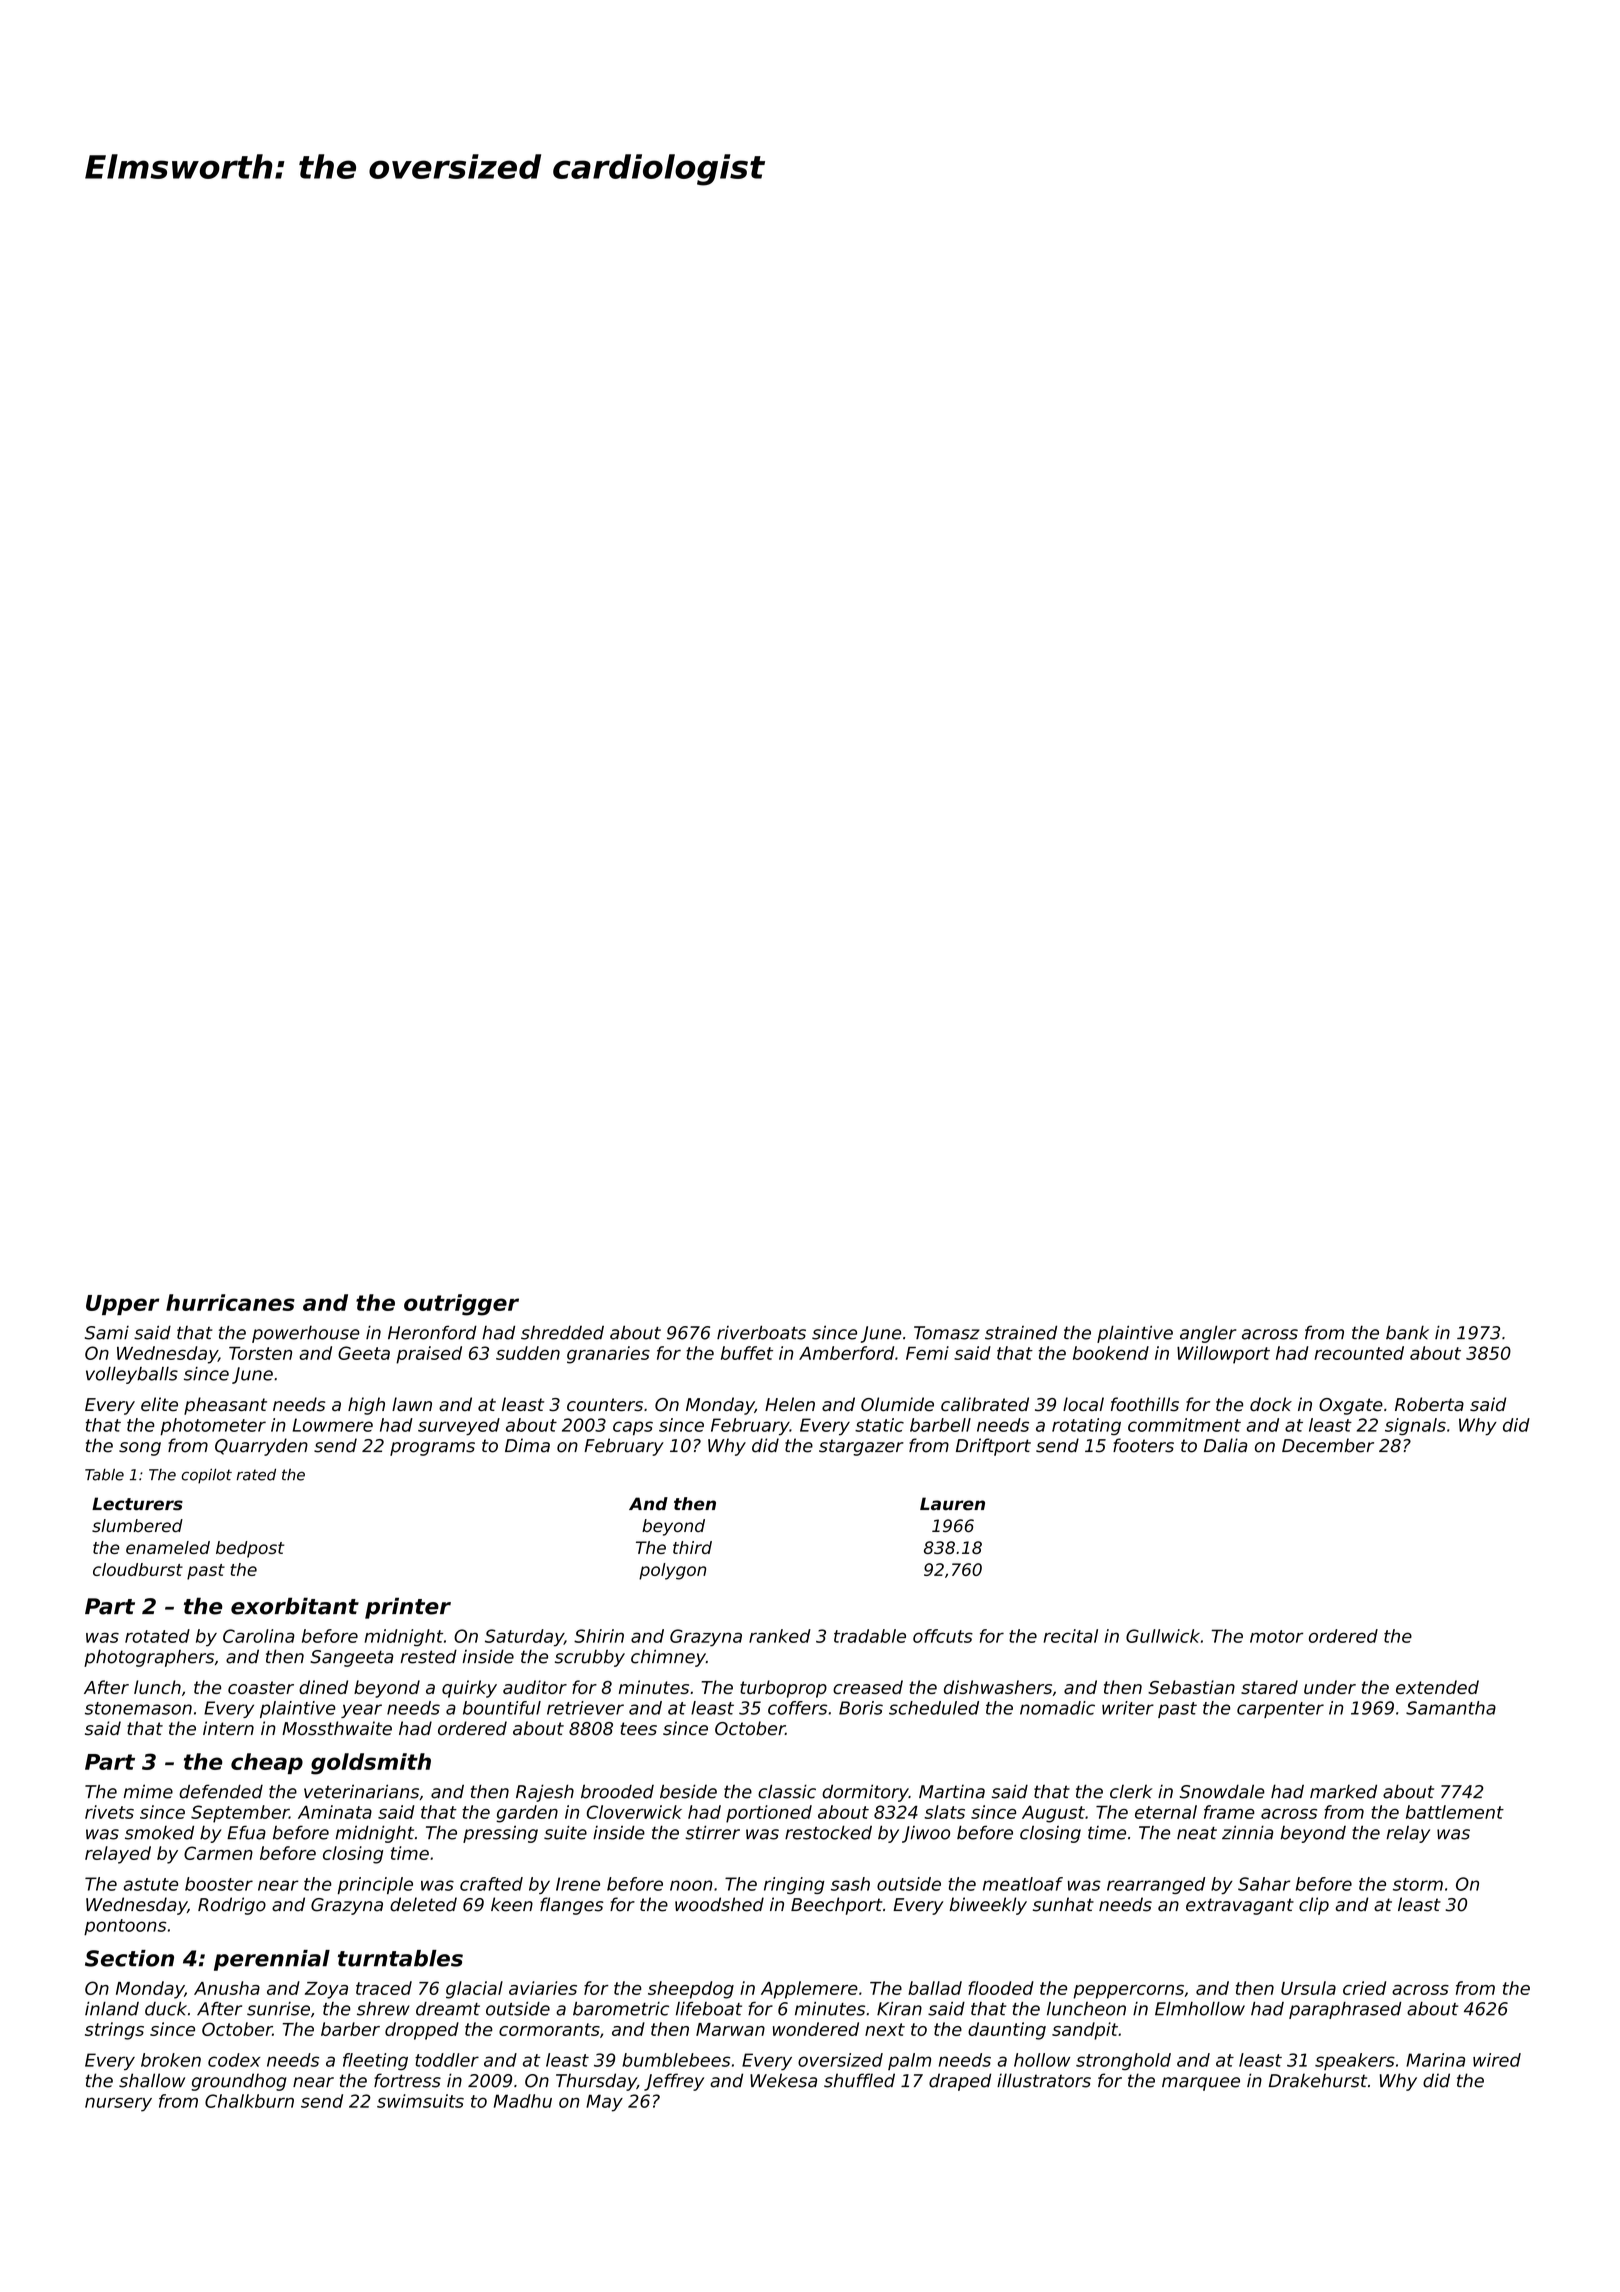  What do you see at coordinates (429, 1355) in the image?
I see `praised` at bounding box center [429, 1355].
